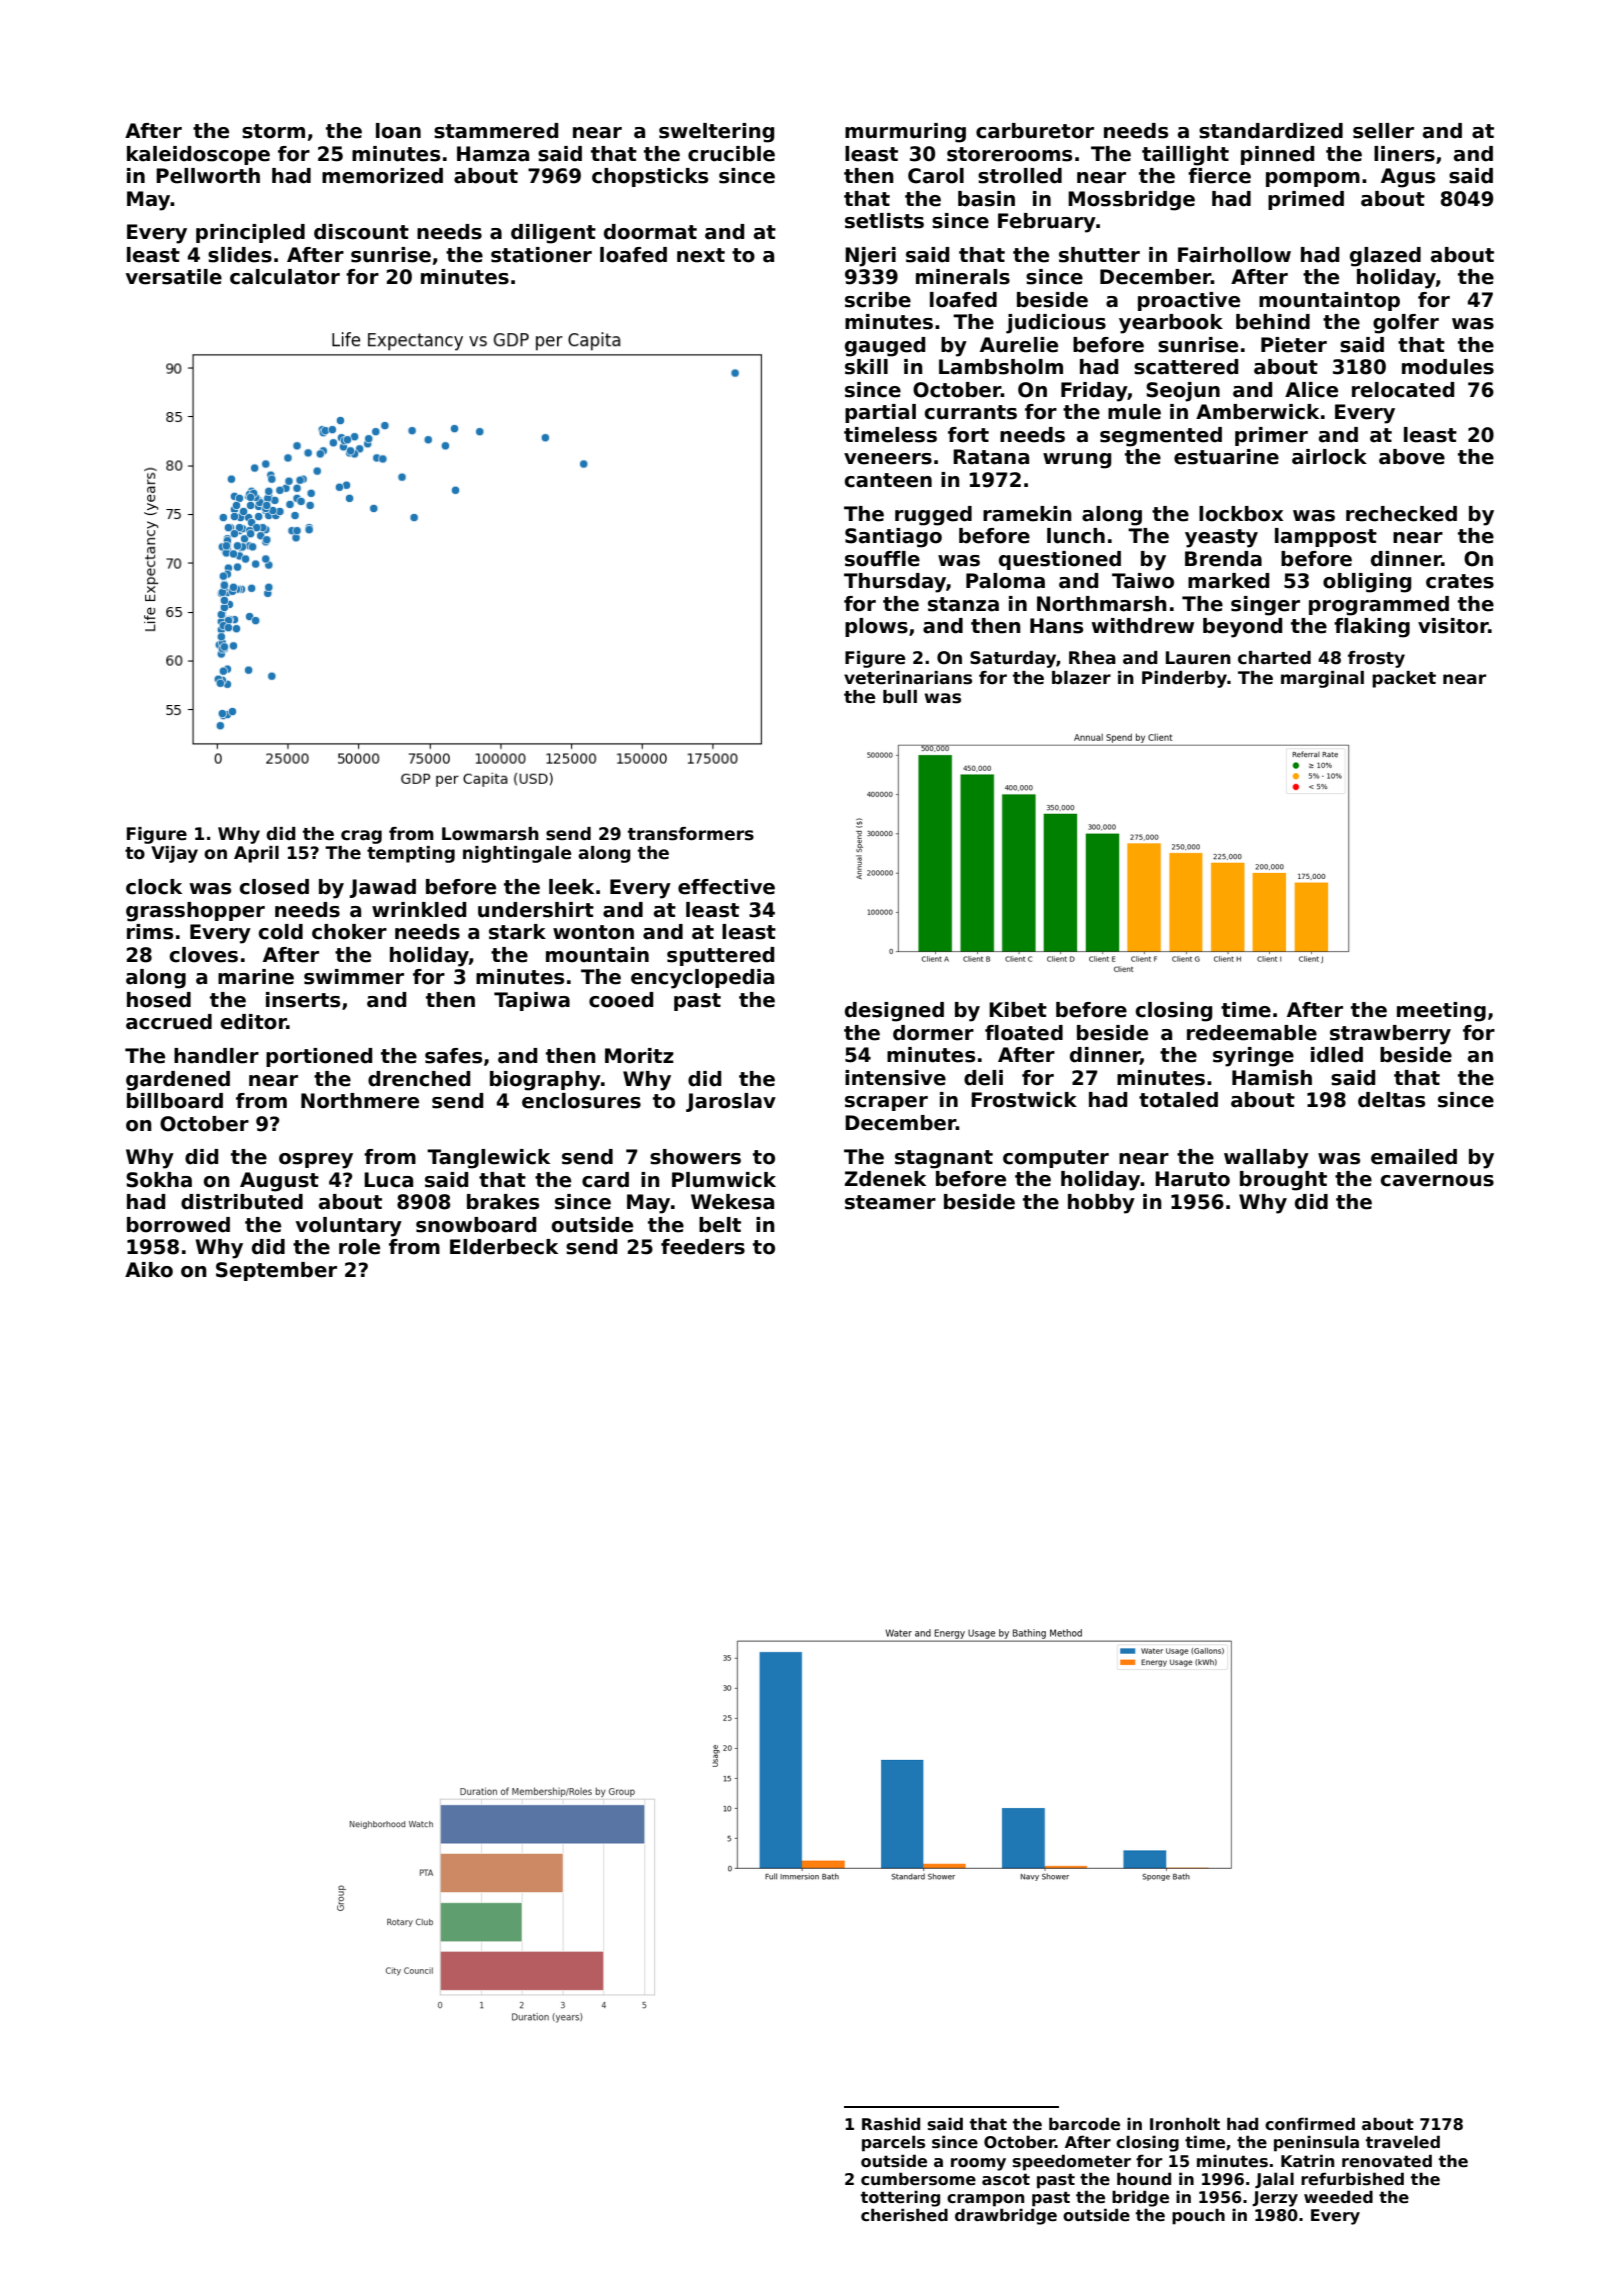  What do you see at coordinates (1414, 1157) in the screenshot?
I see `emailed` at bounding box center [1414, 1157].
